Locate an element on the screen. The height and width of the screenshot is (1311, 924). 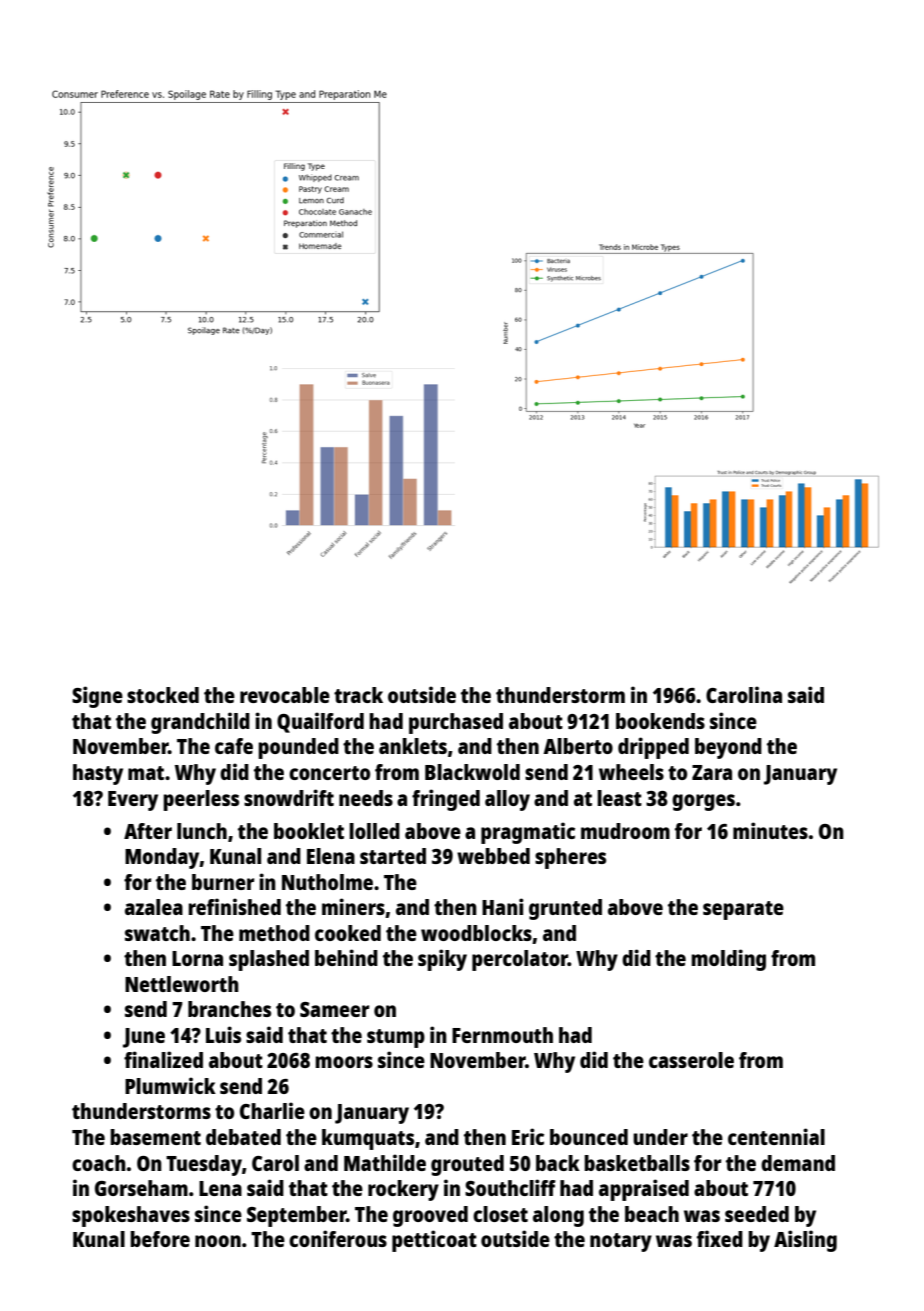
notary is located at coordinates (621, 1242).
